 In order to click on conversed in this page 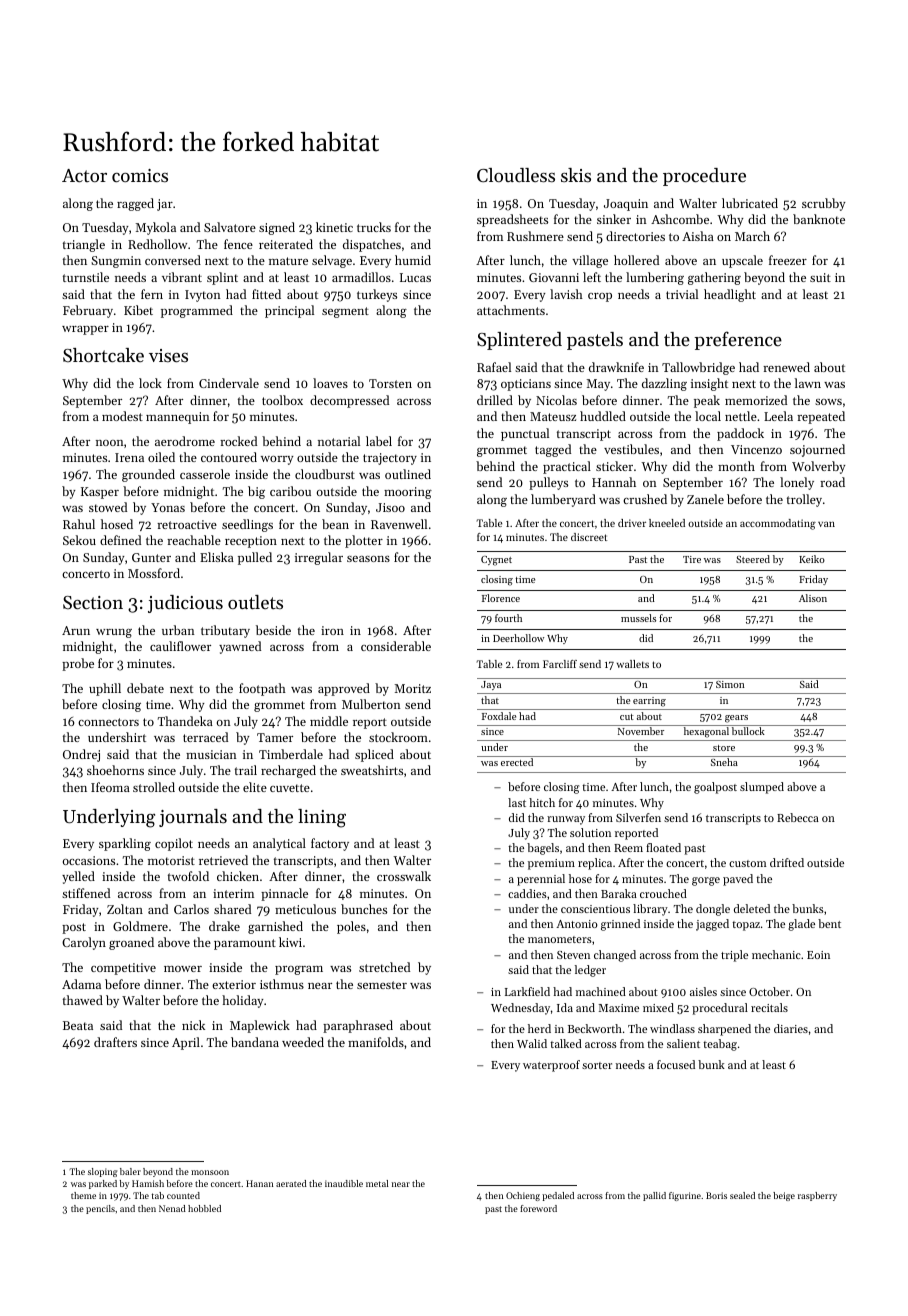, I will do `click(173, 260)`.
